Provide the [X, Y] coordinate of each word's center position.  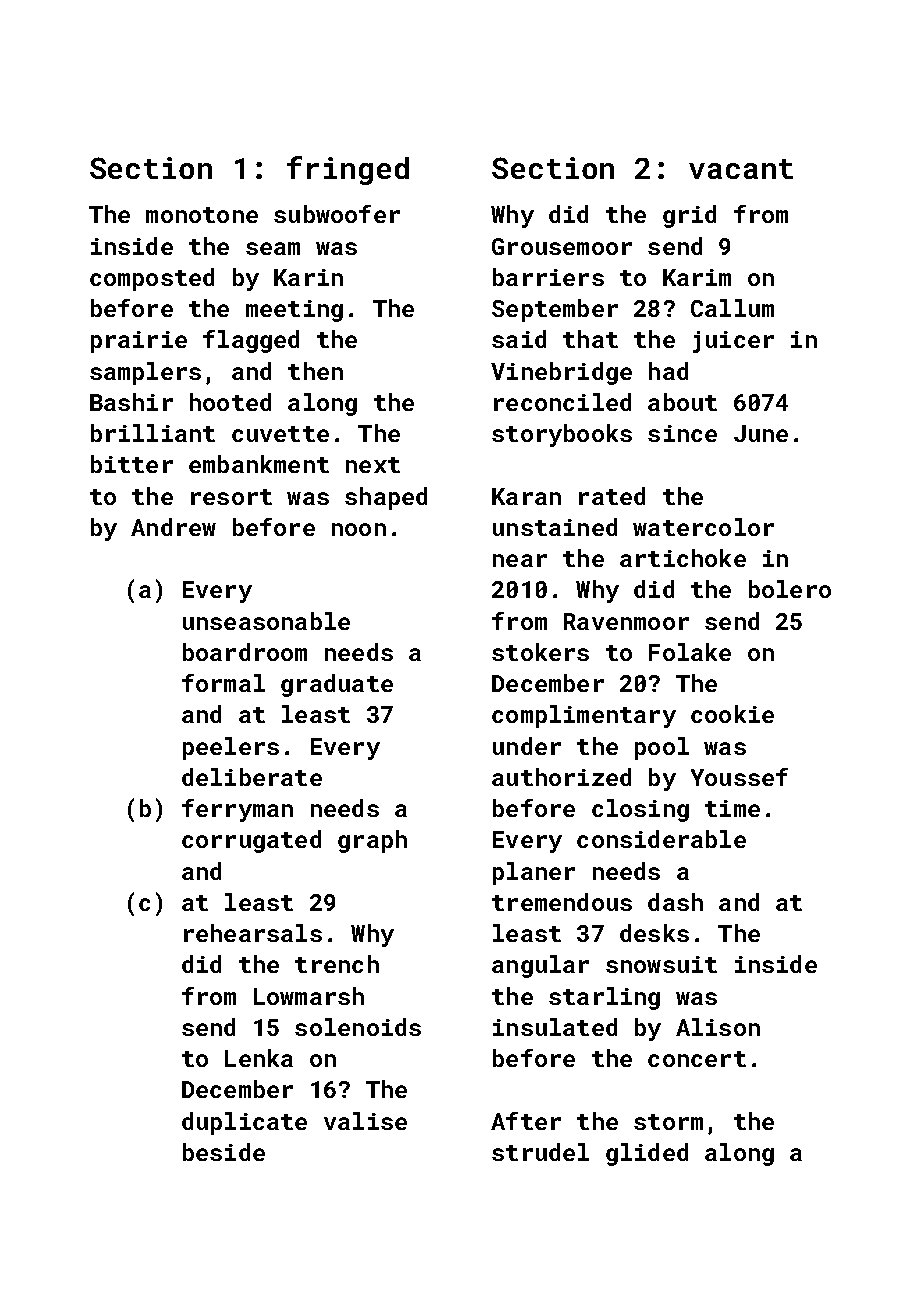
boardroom [245, 652]
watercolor [703, 527]
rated [612, 496]
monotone [202, 215]
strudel [540, 1152]
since [682, 433]
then [315, 371]
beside [224, 1152]
